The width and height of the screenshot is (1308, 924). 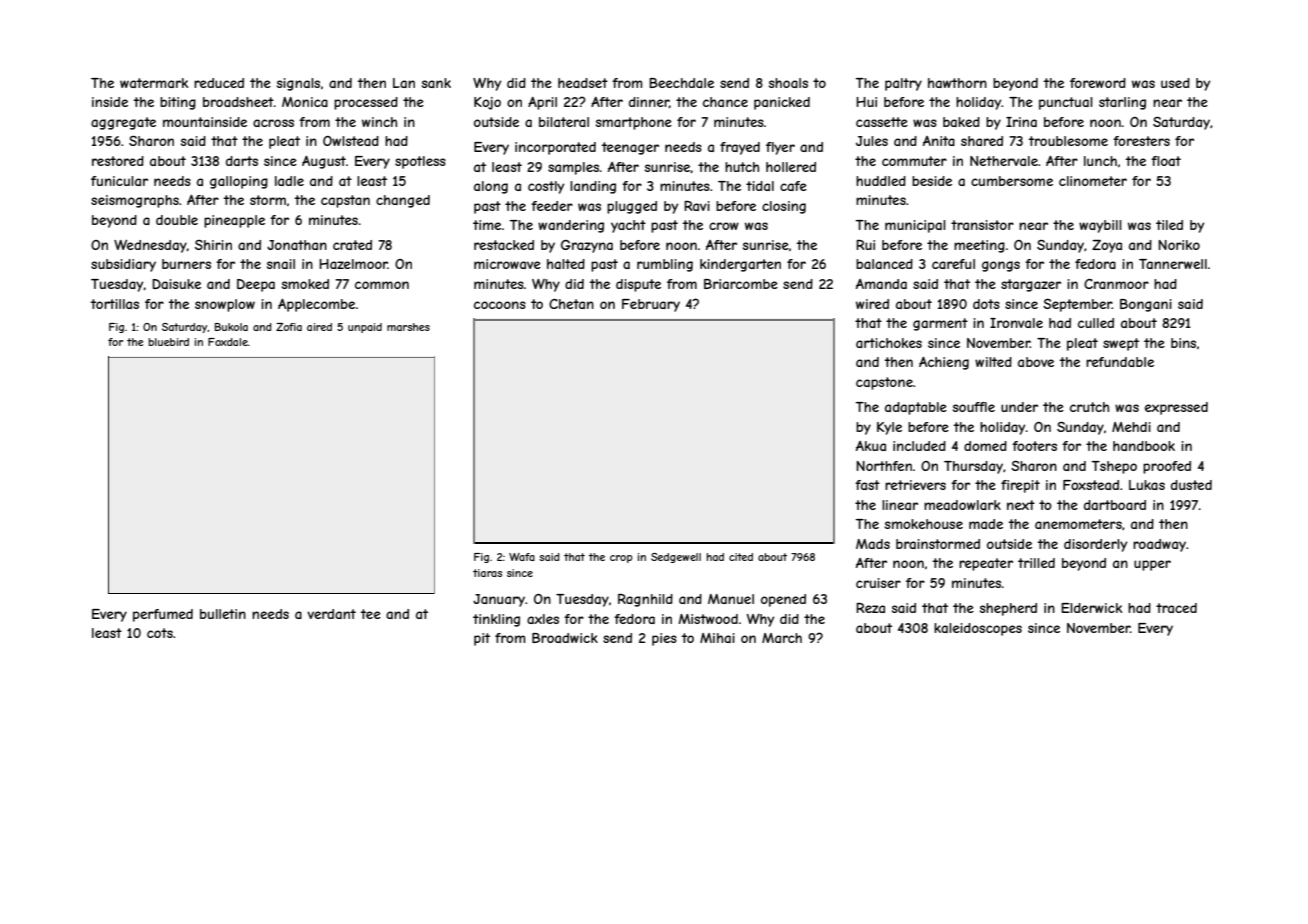 What do you see at coordinates (408, 327) in the screenshot?
I see `marshes` at bounding box center [408, 327].
